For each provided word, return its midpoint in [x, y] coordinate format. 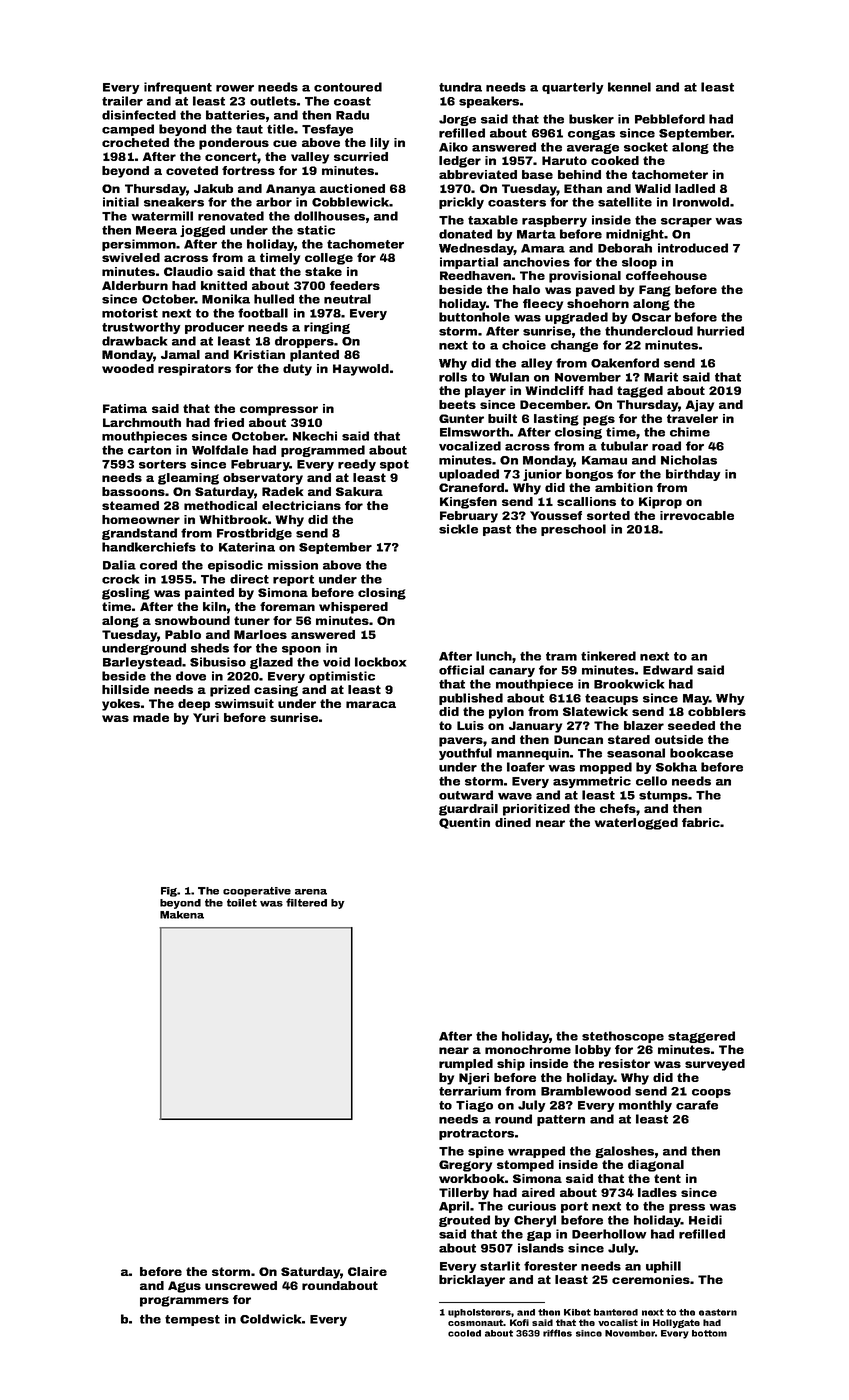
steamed [130, 505]
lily [379, 144]
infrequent [178, 88]
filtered [306, 902]
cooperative [257, 892]
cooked [615, 160]
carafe [697, 1105]
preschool [573, 530]
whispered [353, 608]
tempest [192, 1320]
